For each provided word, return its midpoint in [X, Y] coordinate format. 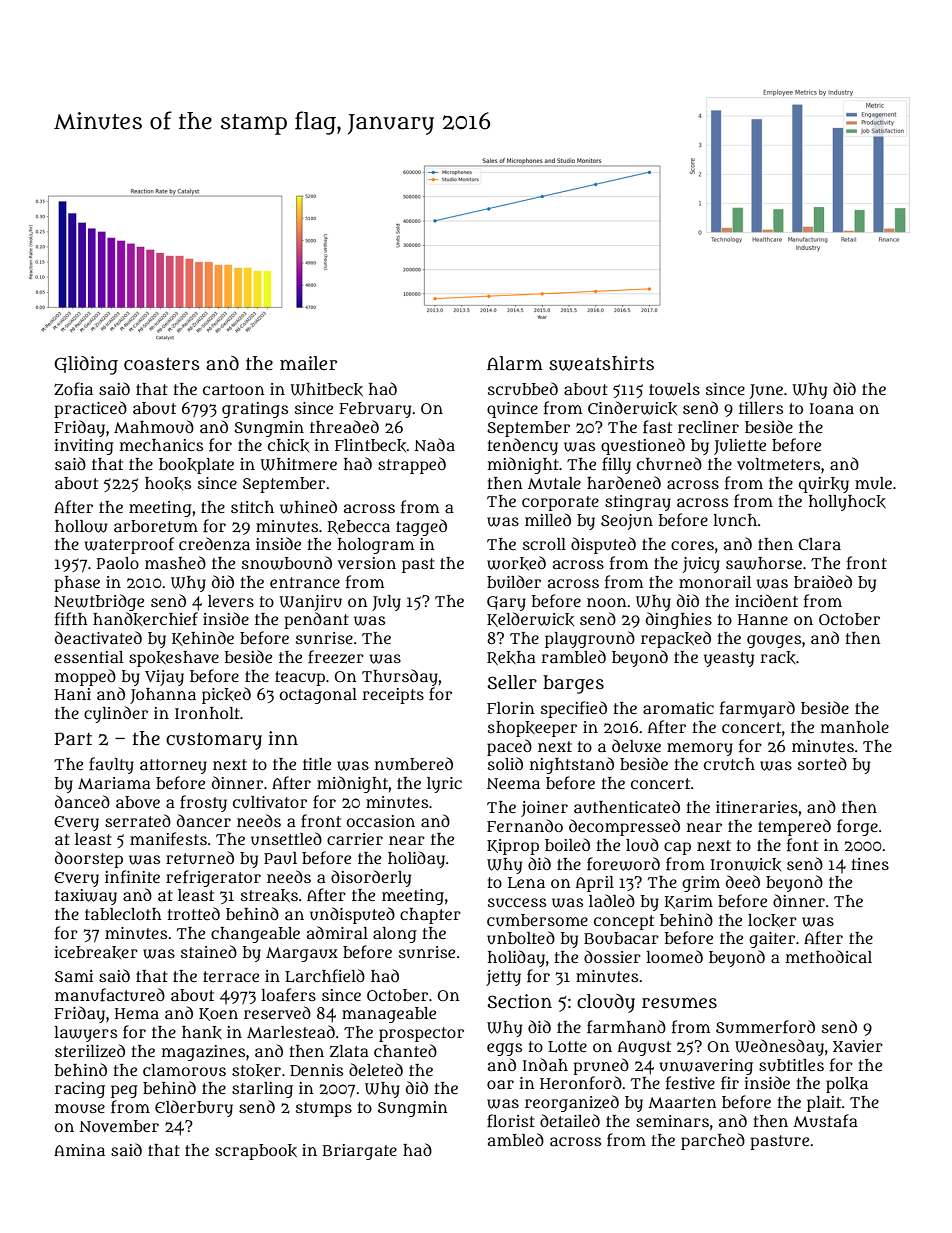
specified [574, 709]
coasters [162, 364]
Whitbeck [326, 390]
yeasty [729, 659]
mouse [80, 1108]
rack [778, 658]
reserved [277, 1012]
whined [308, 507]
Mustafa [825, 1121]
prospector [421, 1034]
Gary [506, 603]
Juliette [740, 447]
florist [511, 1121]
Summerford [765, 1027]
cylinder [116, 714]
